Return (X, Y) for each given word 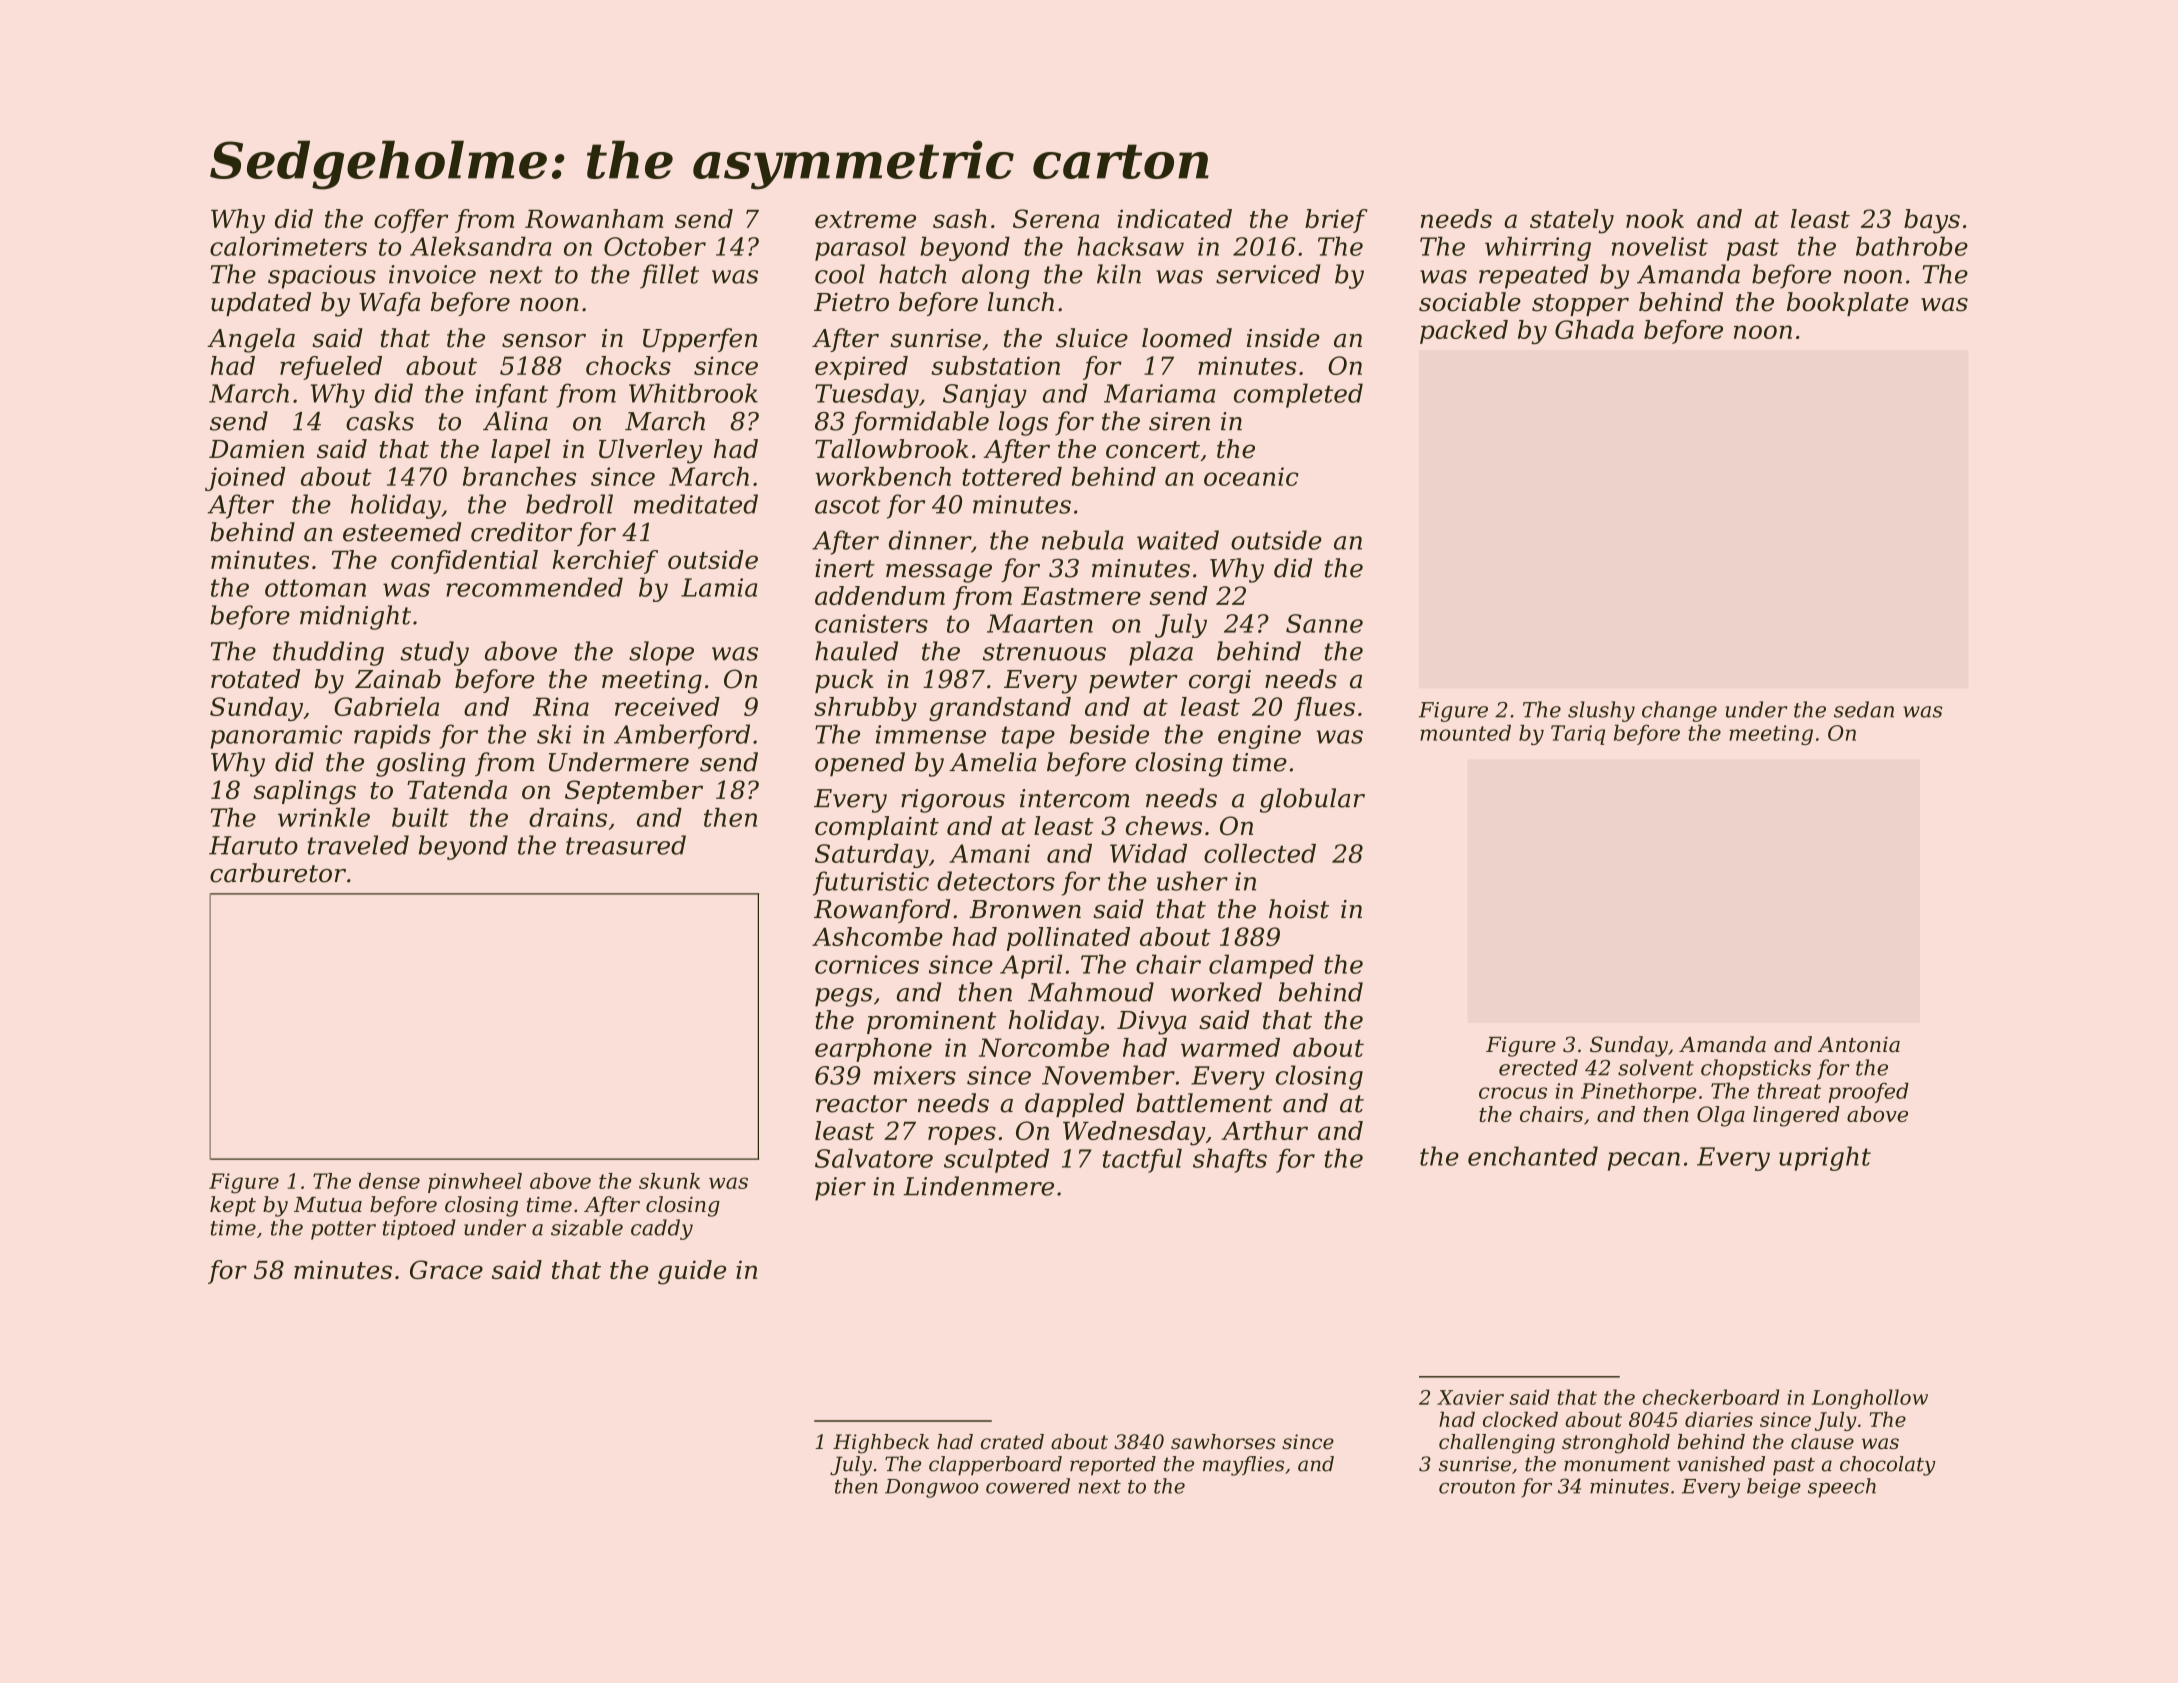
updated (261, 304)
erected (1538, 1067)
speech (1842, 1488)
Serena (1056, 218)
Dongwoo (932, 1488)
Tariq (1578, 735)
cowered (1028, 1486)
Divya (1152, 1023)
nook (1655, 218)
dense (389, 1181)
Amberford (682, 736)
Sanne (1324, 623)
